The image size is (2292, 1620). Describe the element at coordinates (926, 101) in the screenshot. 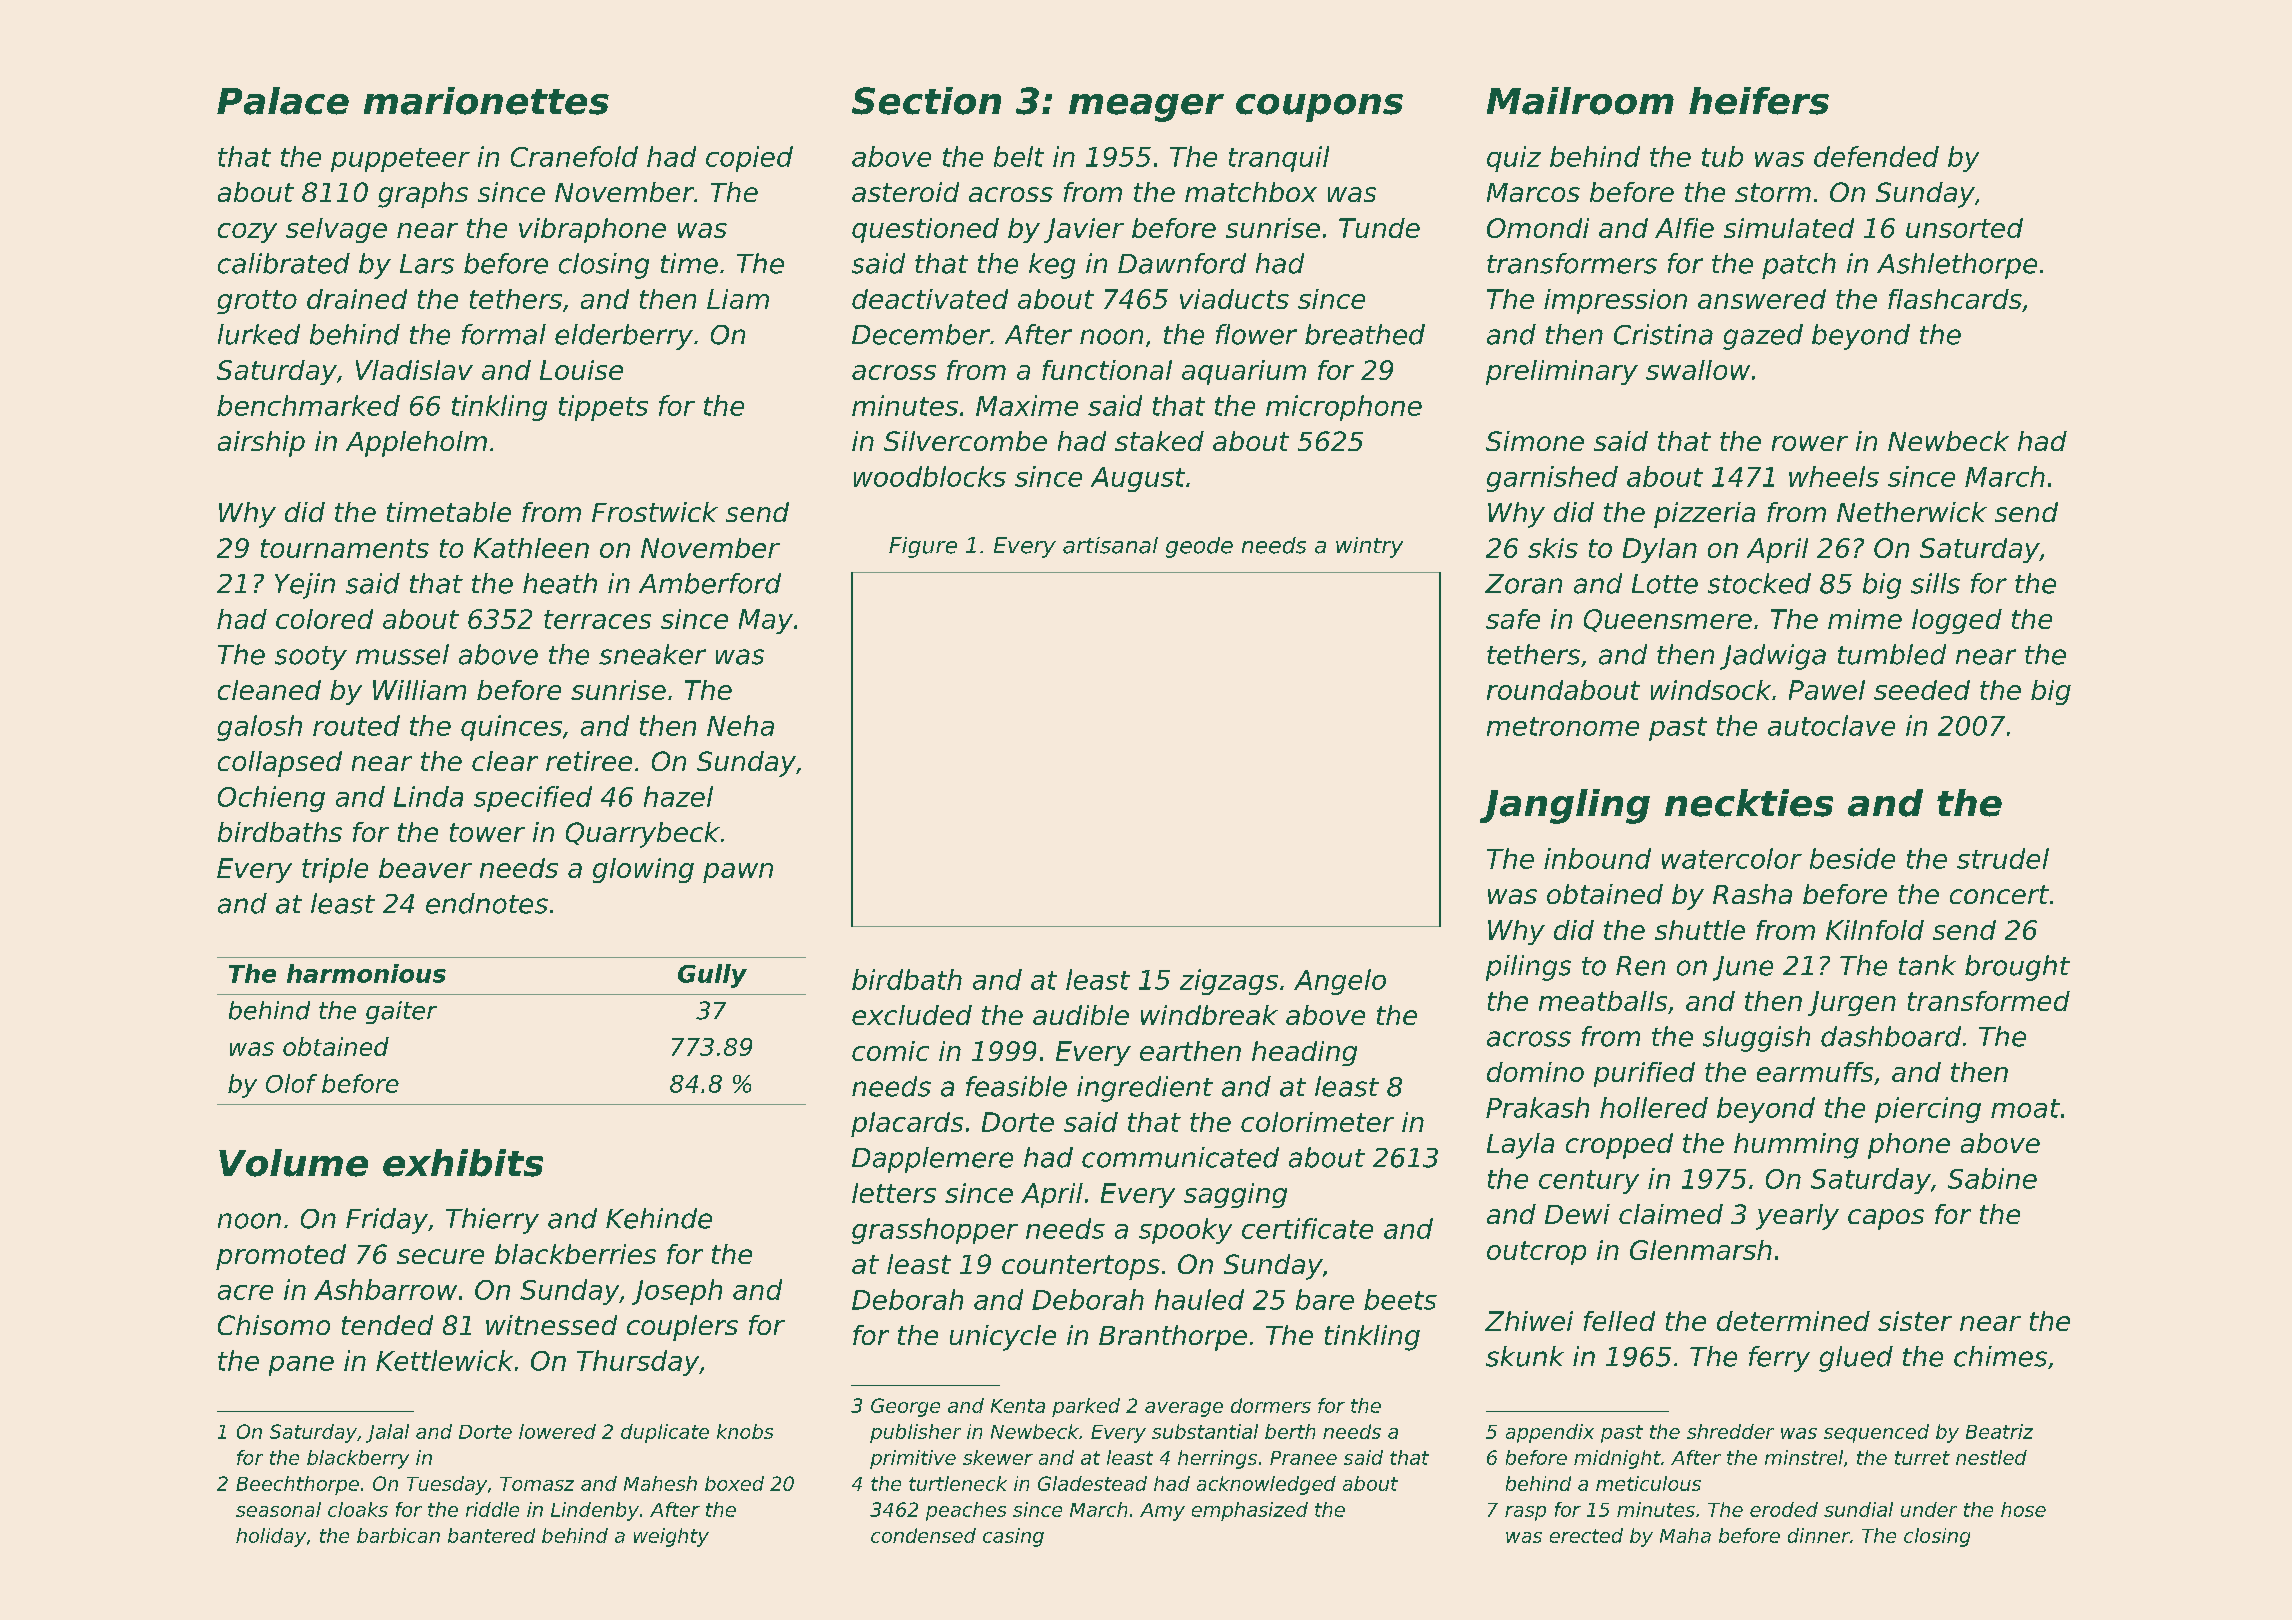

I see `Section` at that location.
